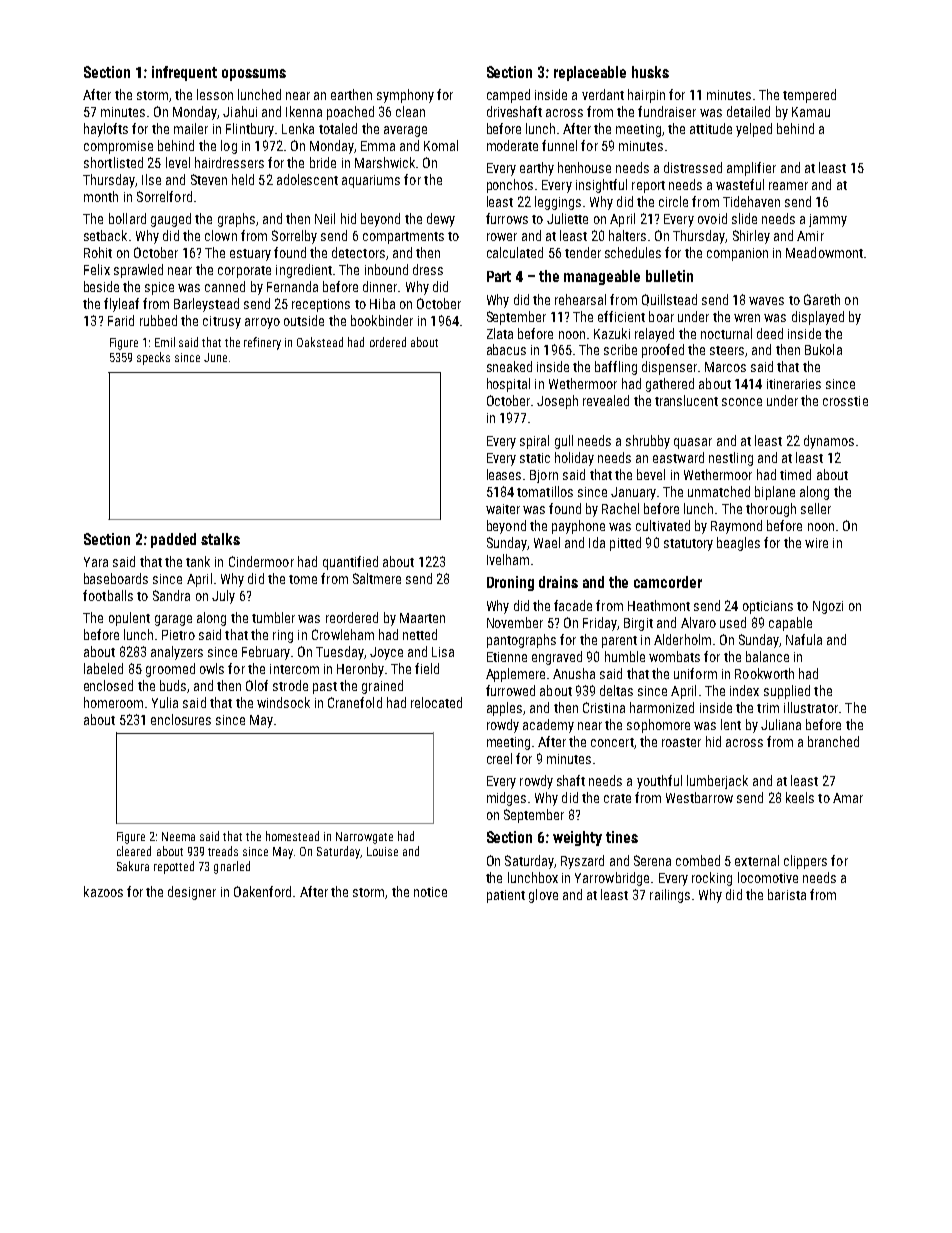 This image has height=1233, width=952. Describe the element at coordinates (574, 673) in the image. I see `Anusha` at that location.
